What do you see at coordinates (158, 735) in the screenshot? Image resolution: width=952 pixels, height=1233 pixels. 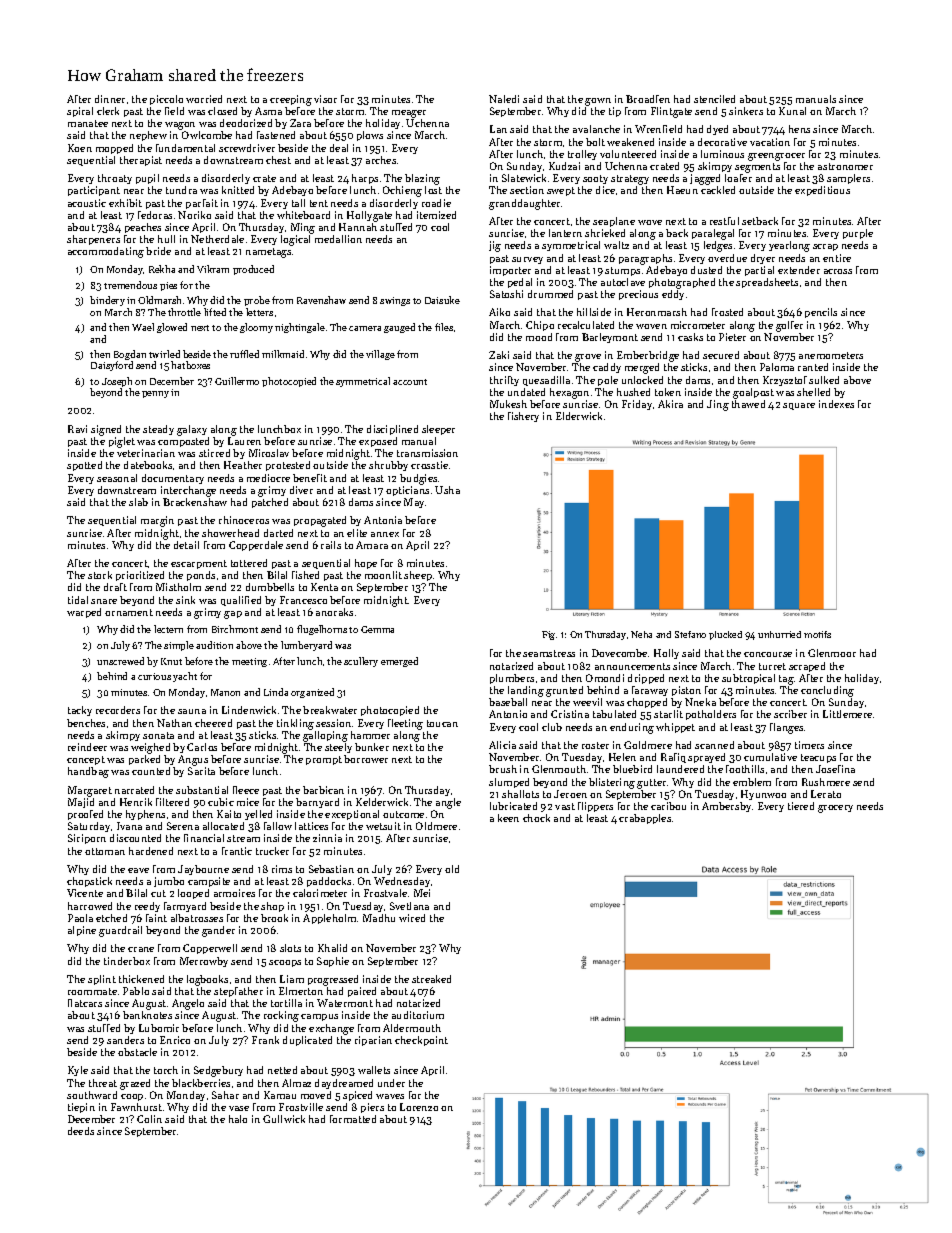 I see `sonata` at bounding box center [158, 735].
